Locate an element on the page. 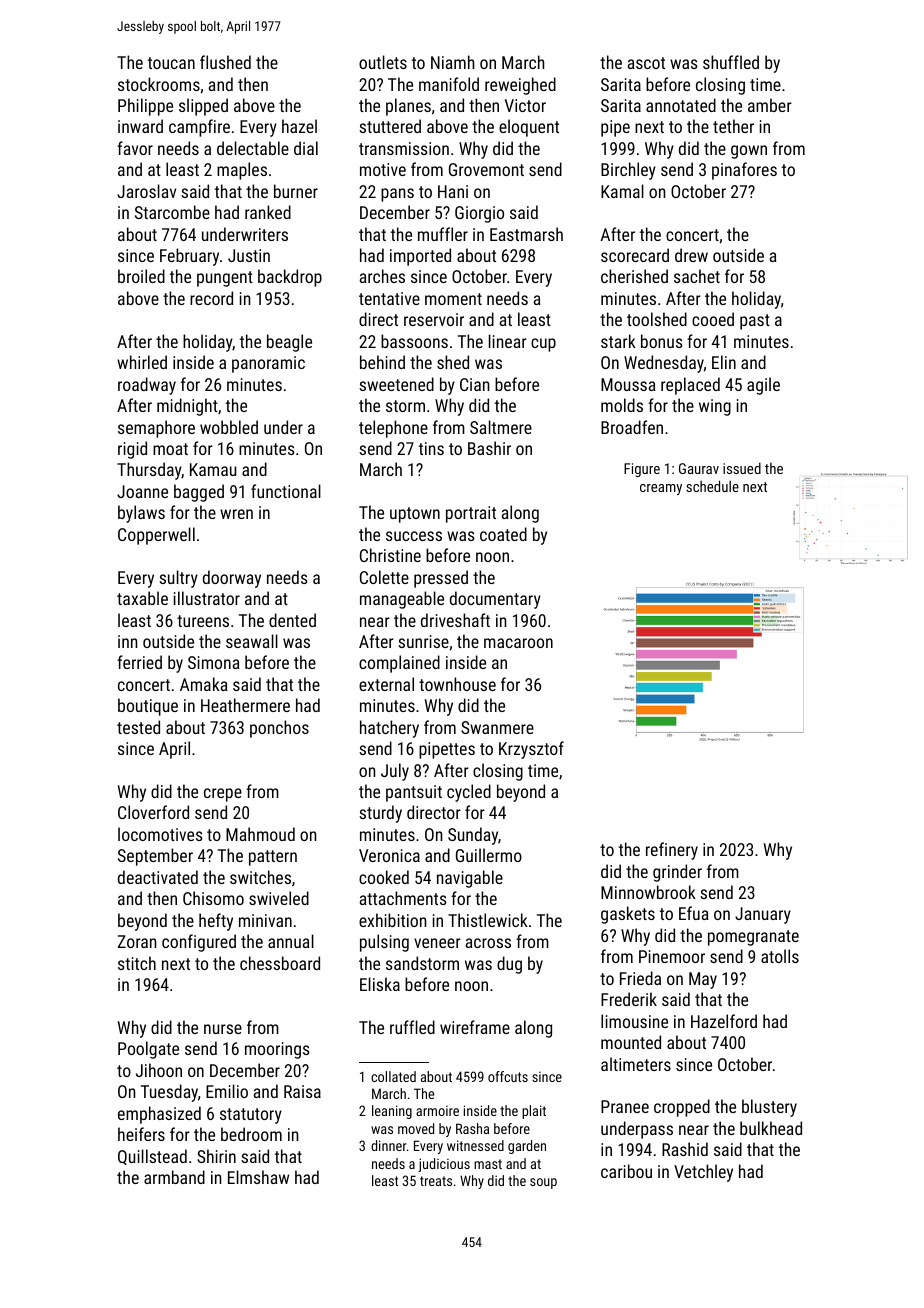  refinery is located at coordinates (672, 851).
